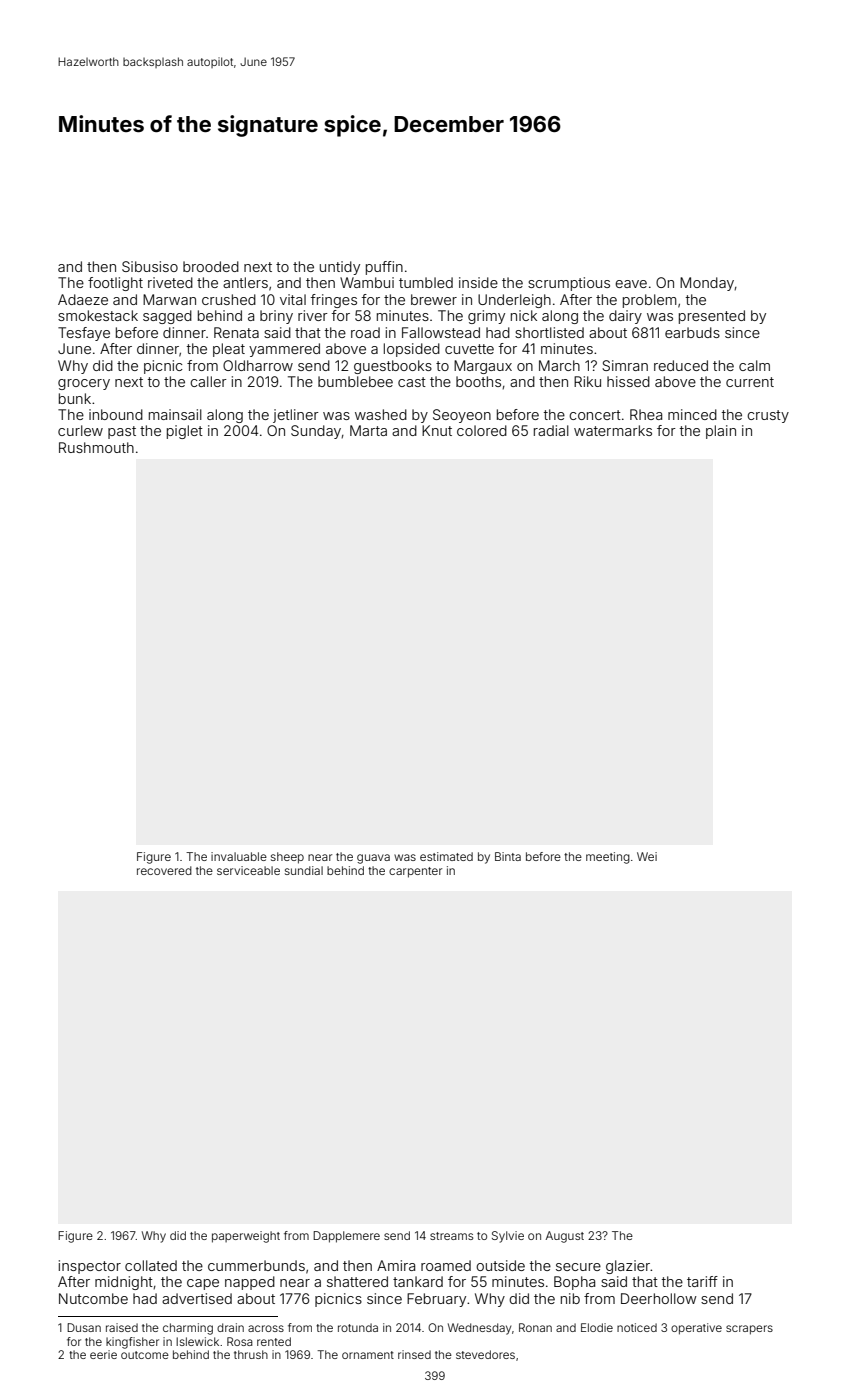 This screenshot has width=849, height=1400. Describe the element at coordinates (446, 856) in the screenshot. I see `estimated` at that location.
